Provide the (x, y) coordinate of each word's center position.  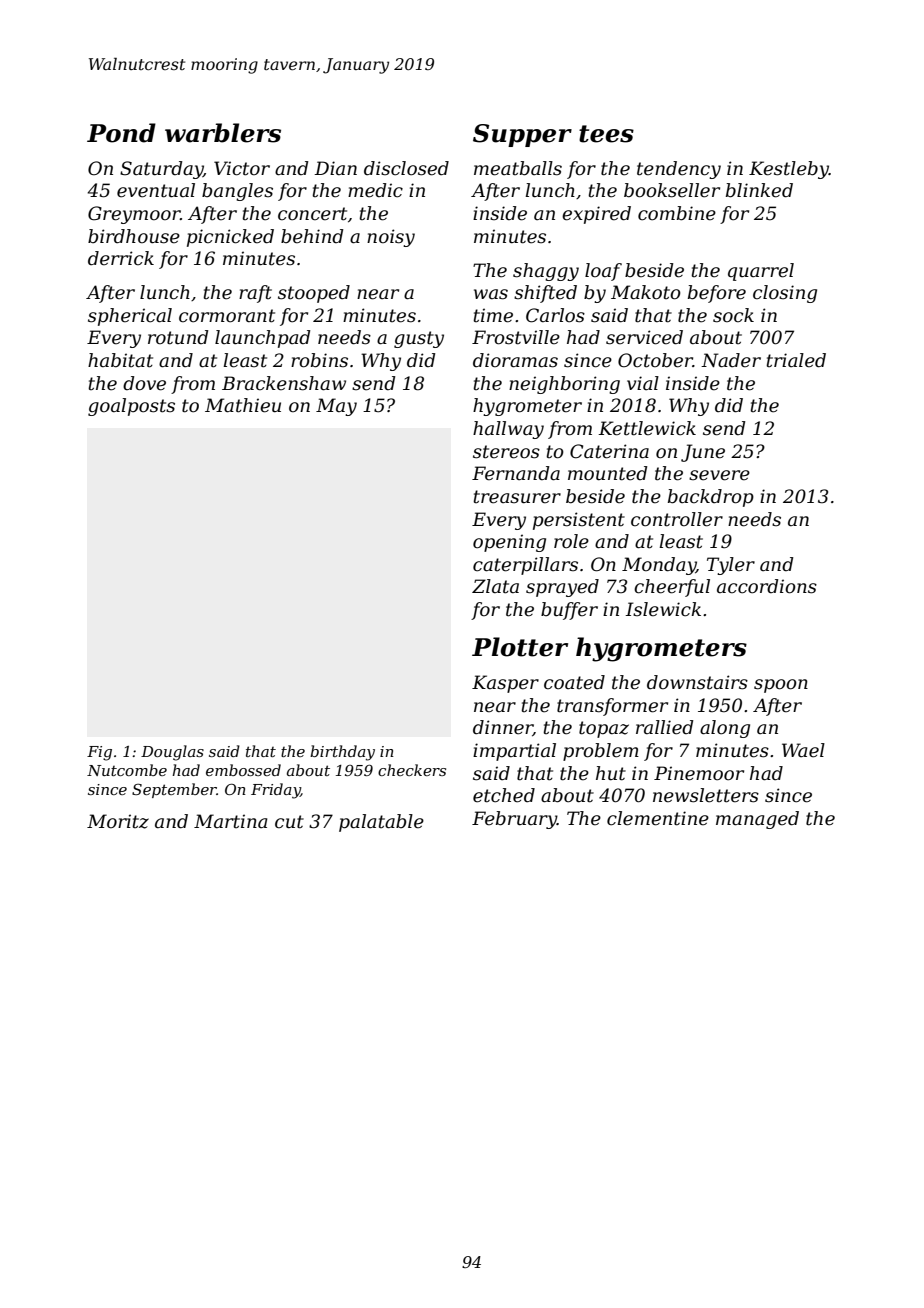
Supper (522, 135)
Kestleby (789, 170)
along (725, 729)
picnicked (230, 238)
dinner (503, 728)
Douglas (172, 753)
